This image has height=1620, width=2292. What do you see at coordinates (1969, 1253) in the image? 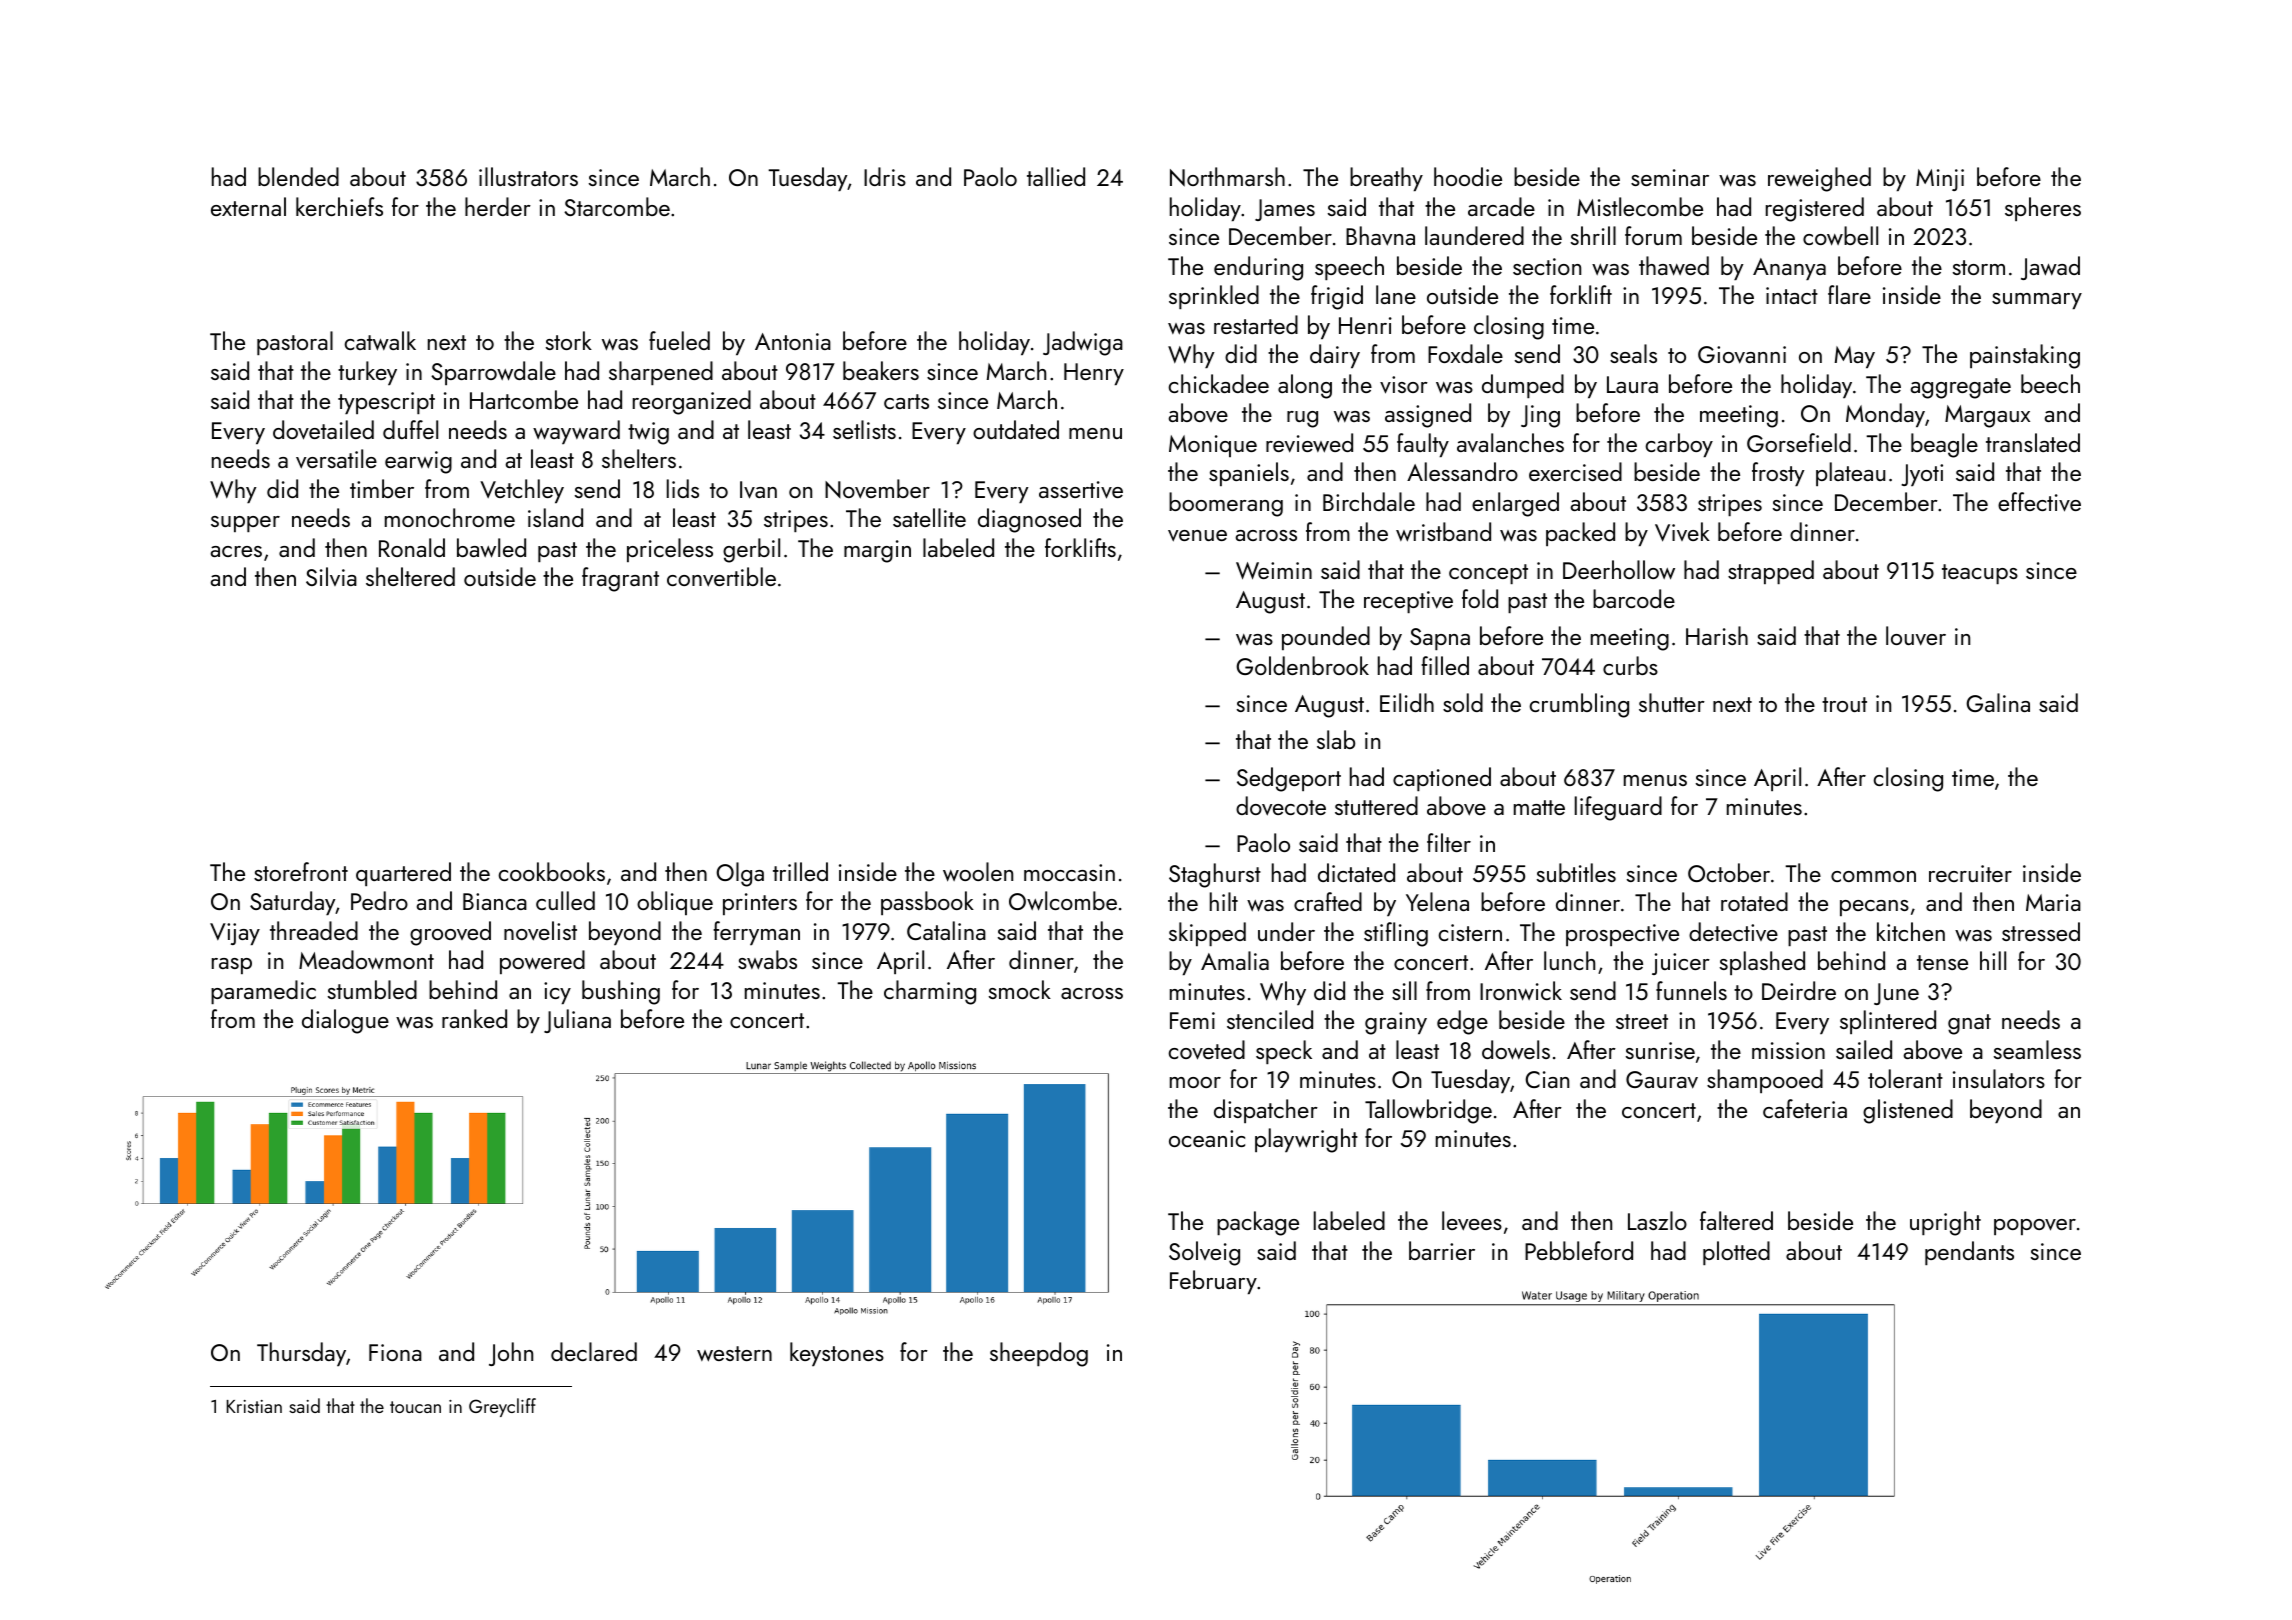
I see `pendants` at bounding box center [1969, 1253].
